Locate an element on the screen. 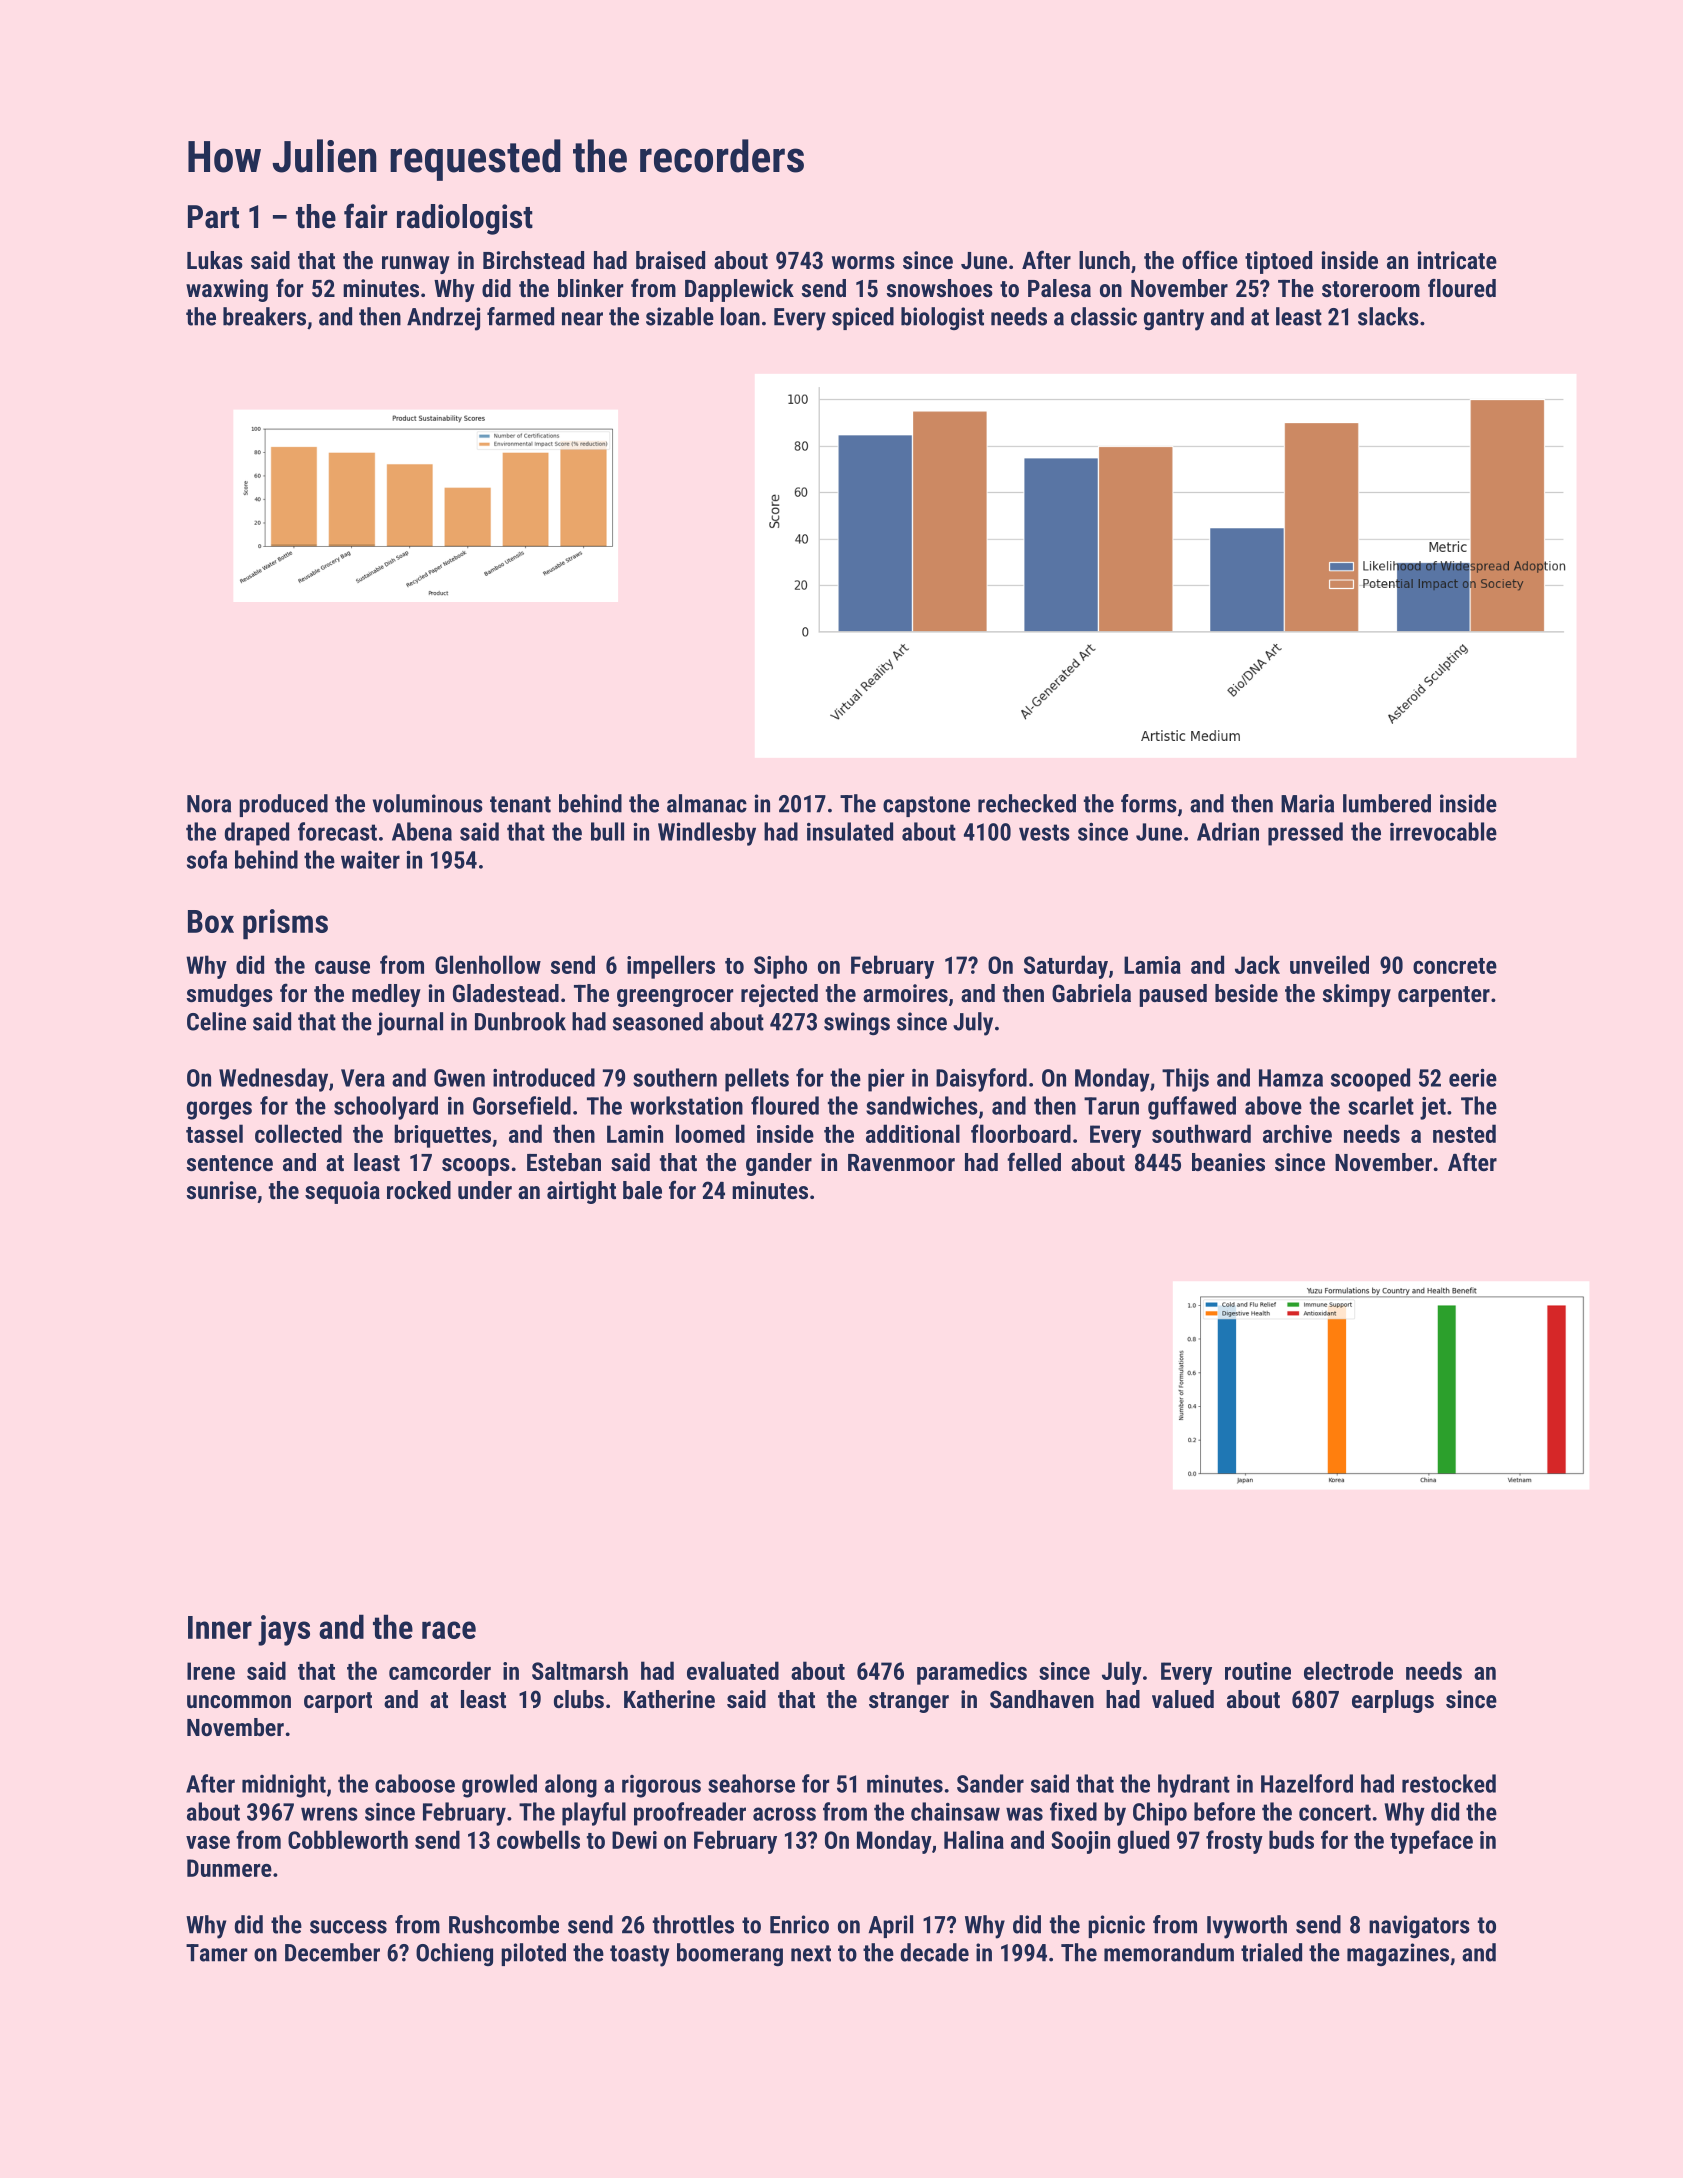 This screenshot has height=2178, width=1683. Part is located at coordinates (213, 217).
